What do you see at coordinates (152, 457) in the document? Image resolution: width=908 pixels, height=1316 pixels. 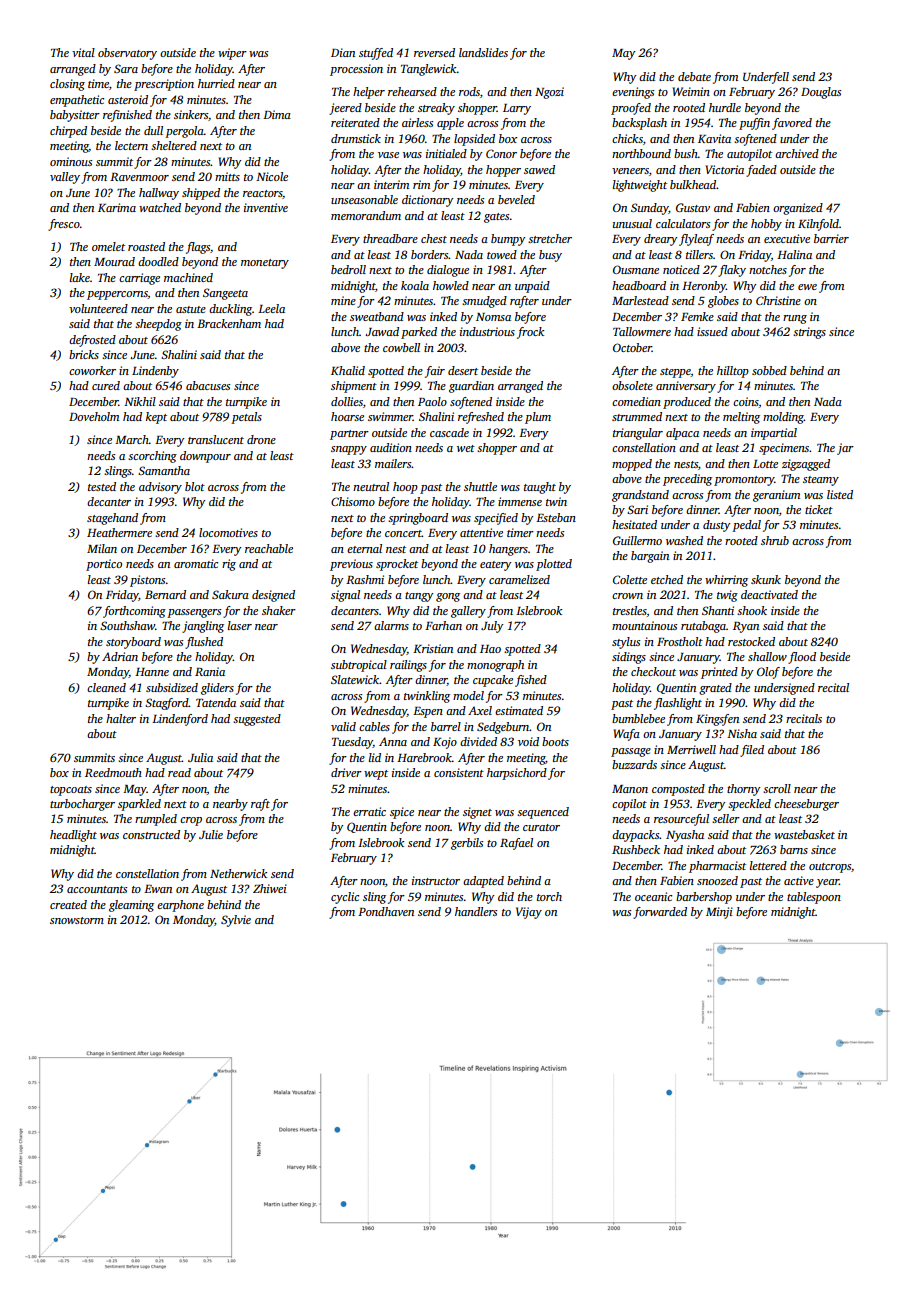 I see `scorching` at bounding box center [152, 457].
